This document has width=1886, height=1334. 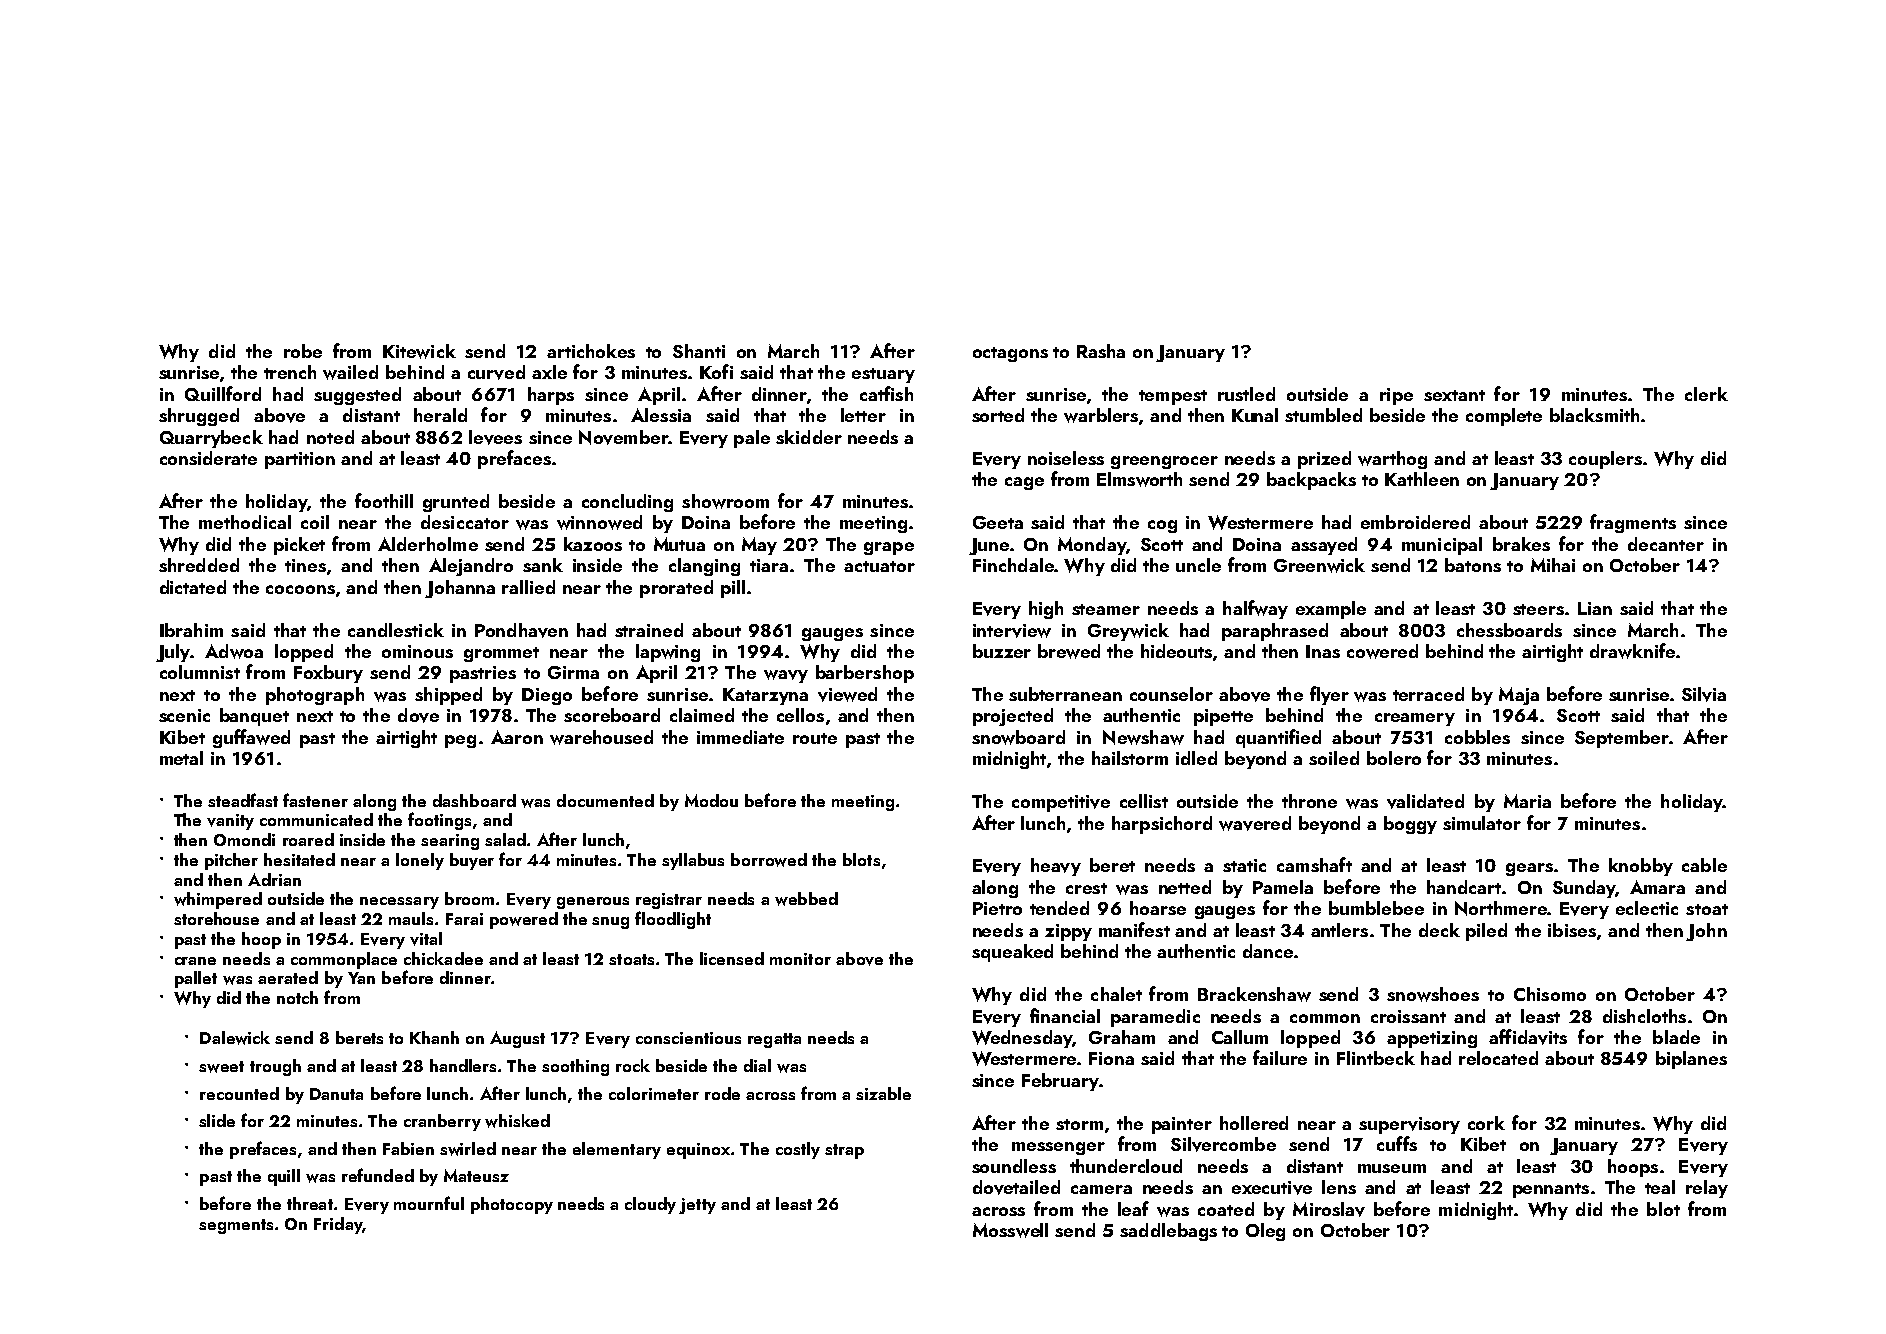 What do you see at coordinates (1056, 867) in the document?
I see `heavy` at bounding box center [1056, 867].
